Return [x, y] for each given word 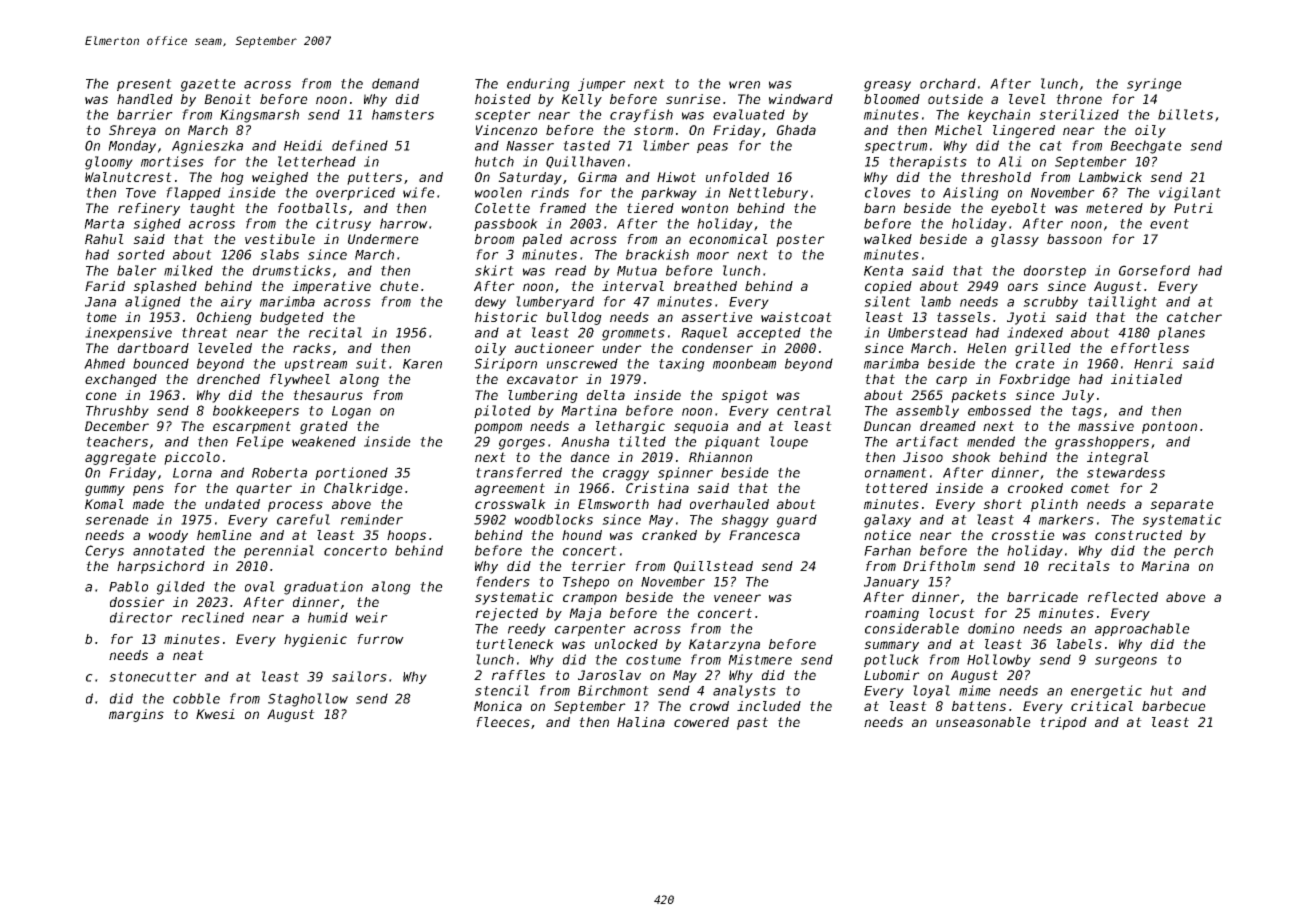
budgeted [292, 318]
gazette [208, 85]
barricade [1042, 597]
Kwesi [215, 714]
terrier [598, 566]
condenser [717, 348]
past [752, 723]
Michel [958, 130]
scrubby [1050, 302]
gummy [105, 490]
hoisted [503, 99]
